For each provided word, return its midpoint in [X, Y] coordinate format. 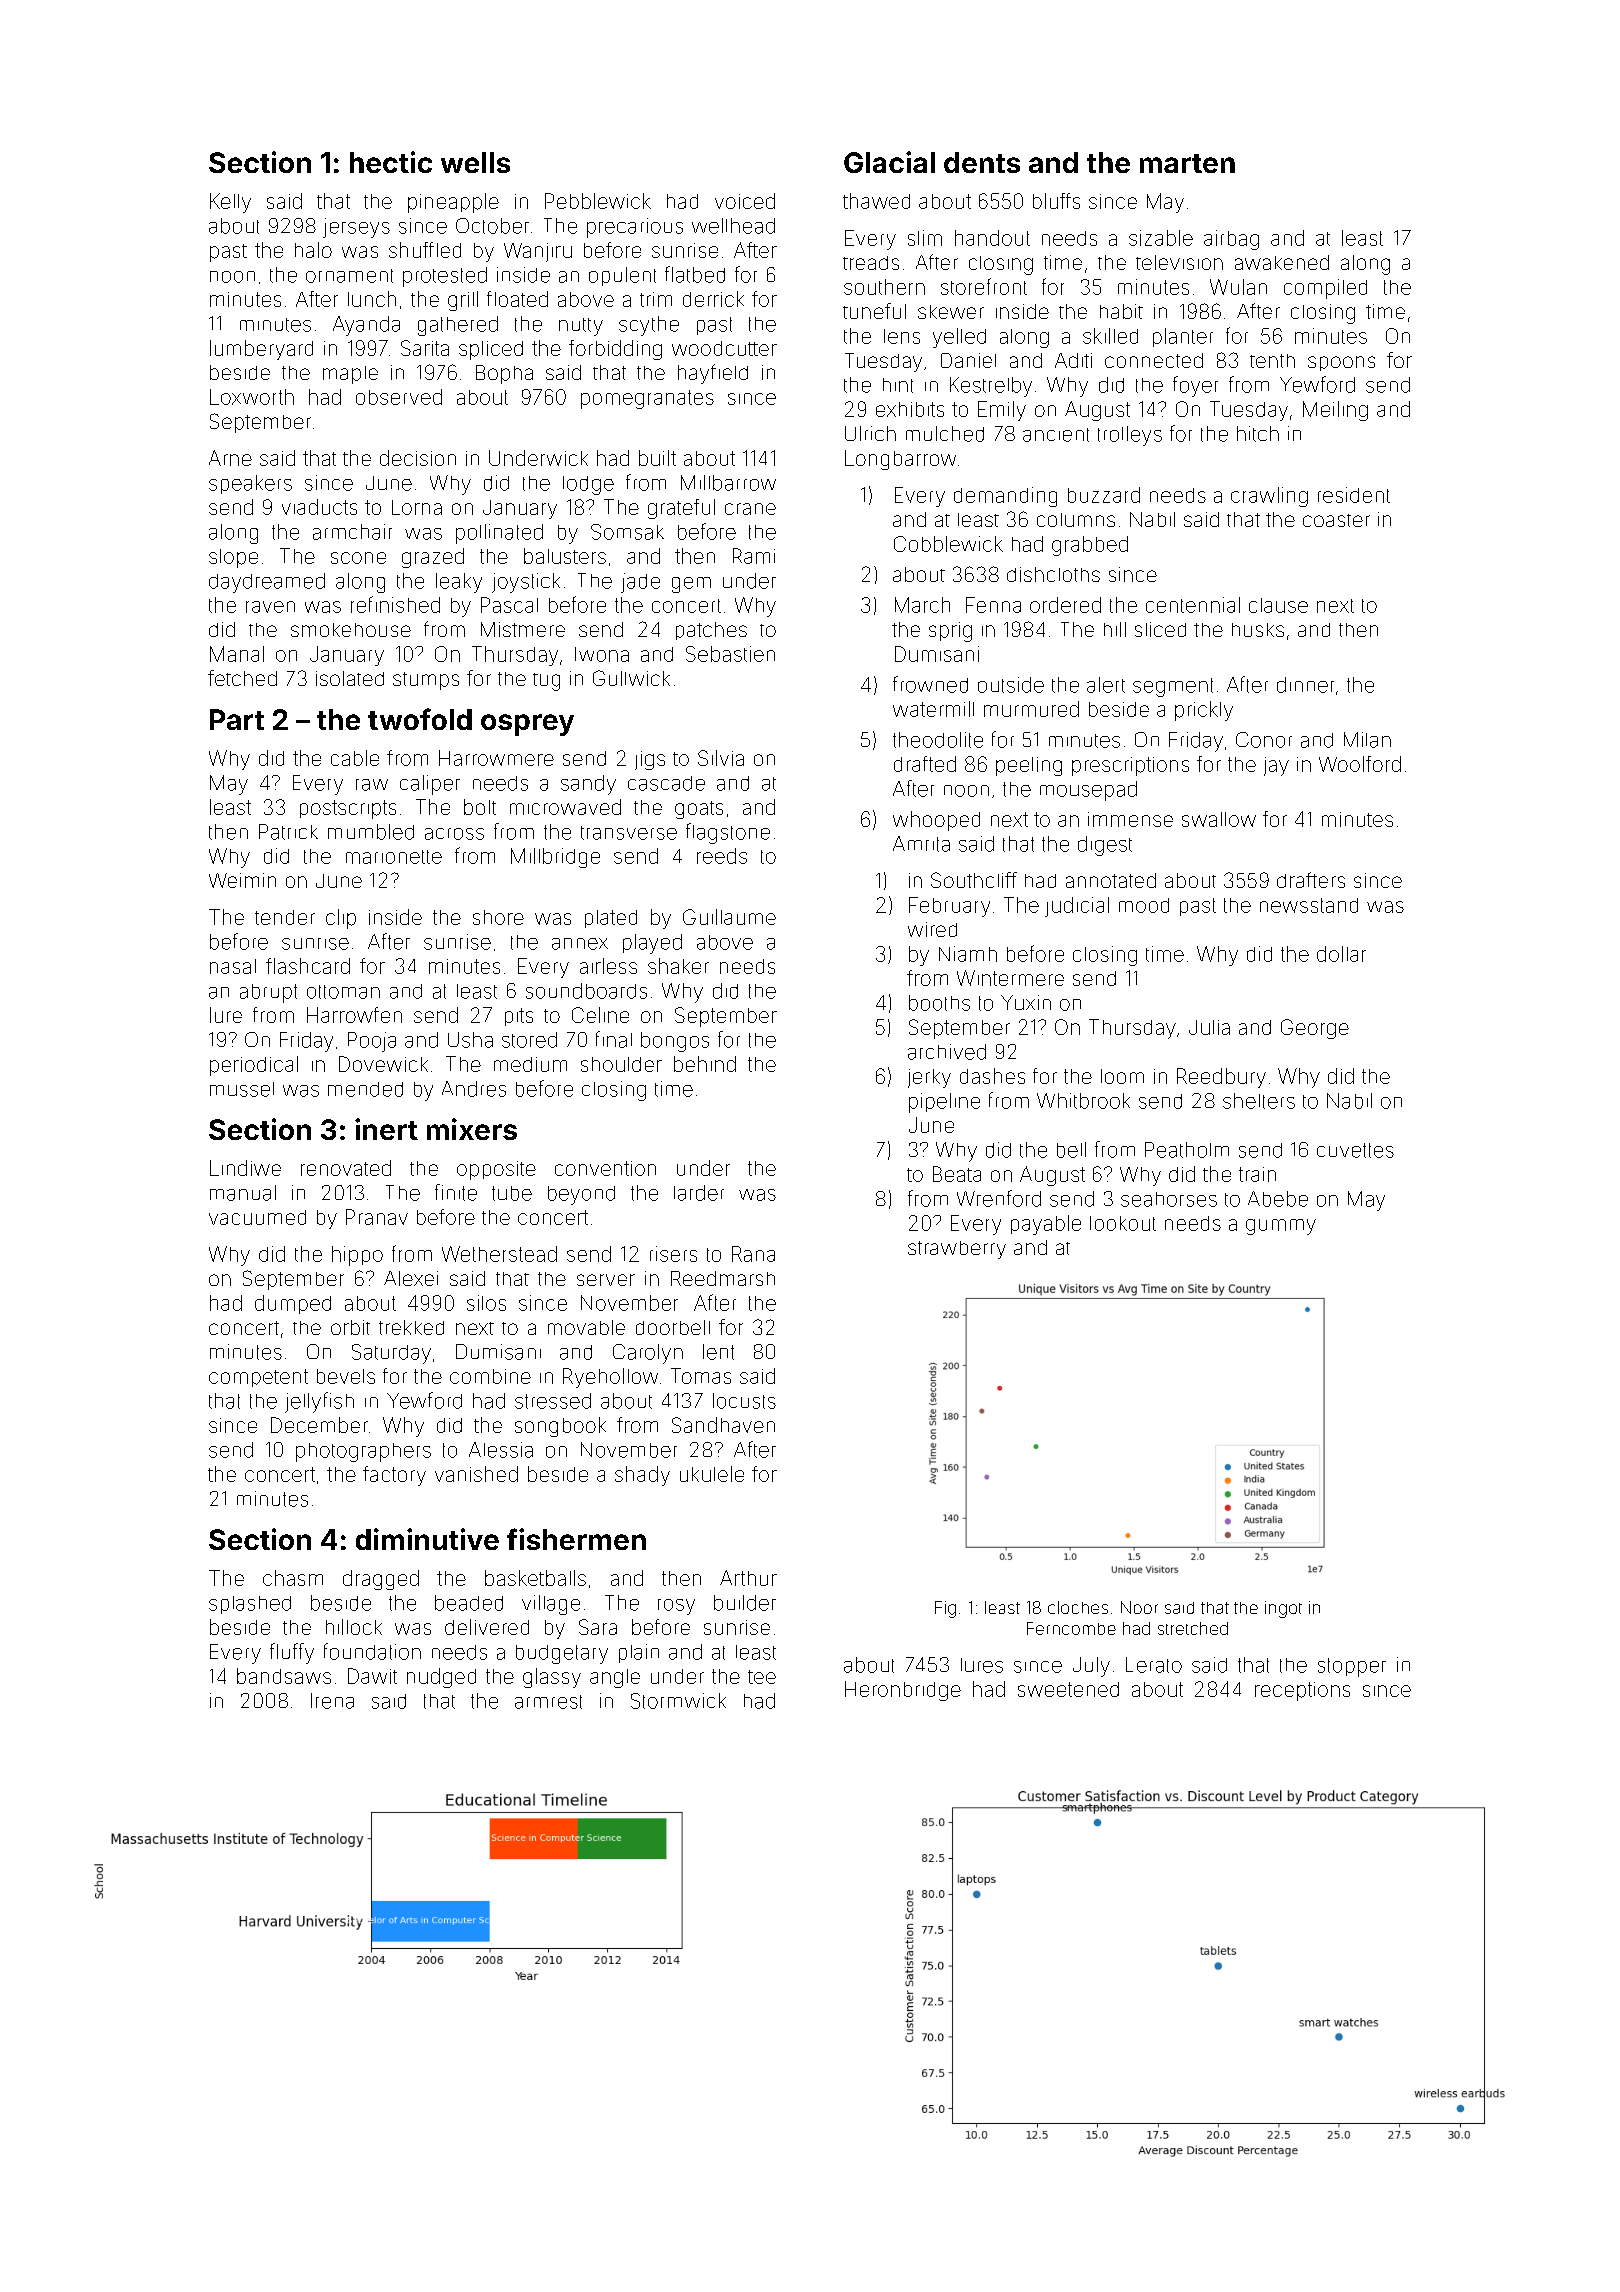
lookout [1123, 1223]
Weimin [242, 880]
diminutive [427, 1539]
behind [705, 1064]
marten [1187, 163]
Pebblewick [598, 201]
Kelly [230, 203]
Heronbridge [903, 1691]
